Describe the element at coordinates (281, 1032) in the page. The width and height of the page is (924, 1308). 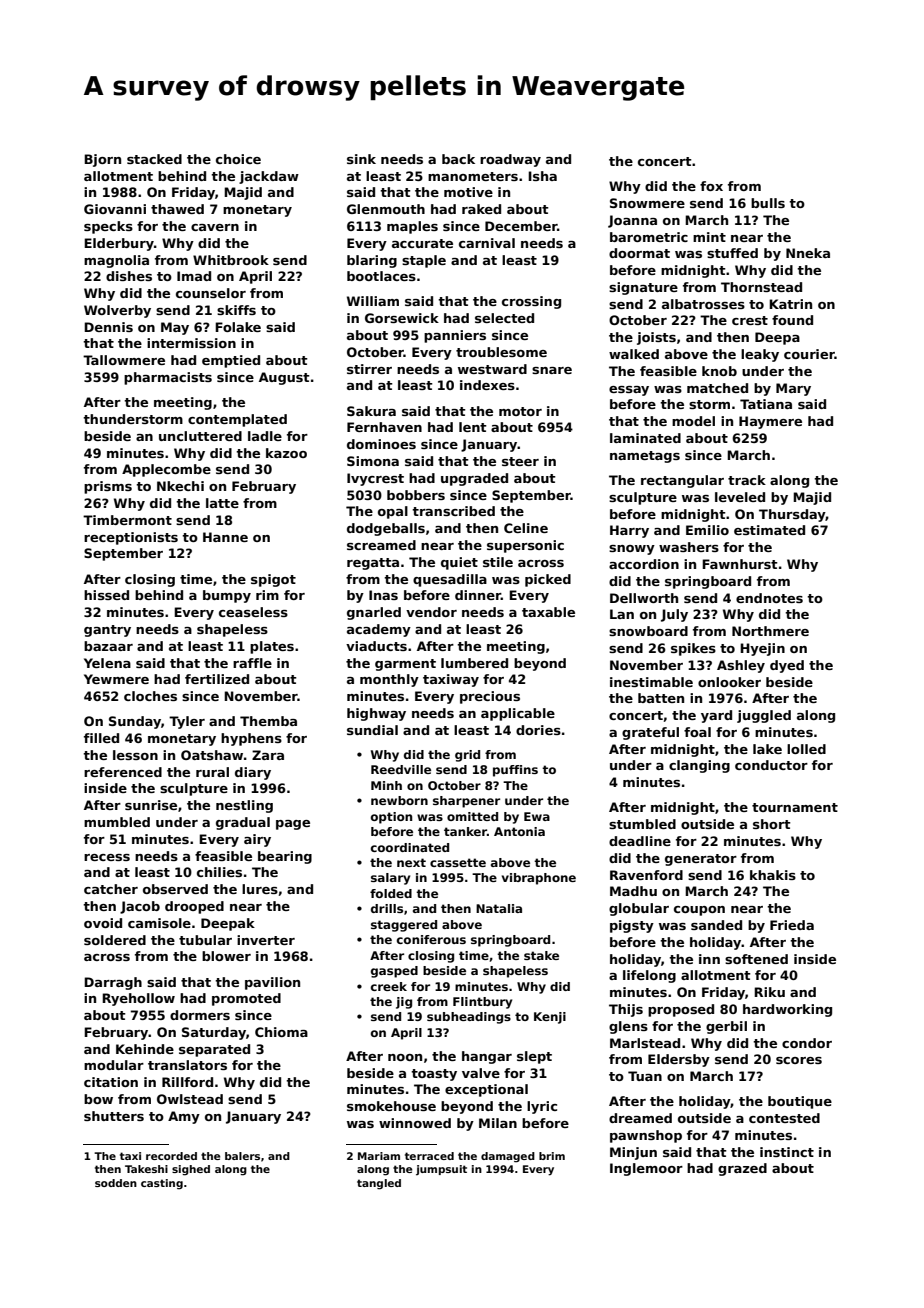
I see `Chioma` at that location.
